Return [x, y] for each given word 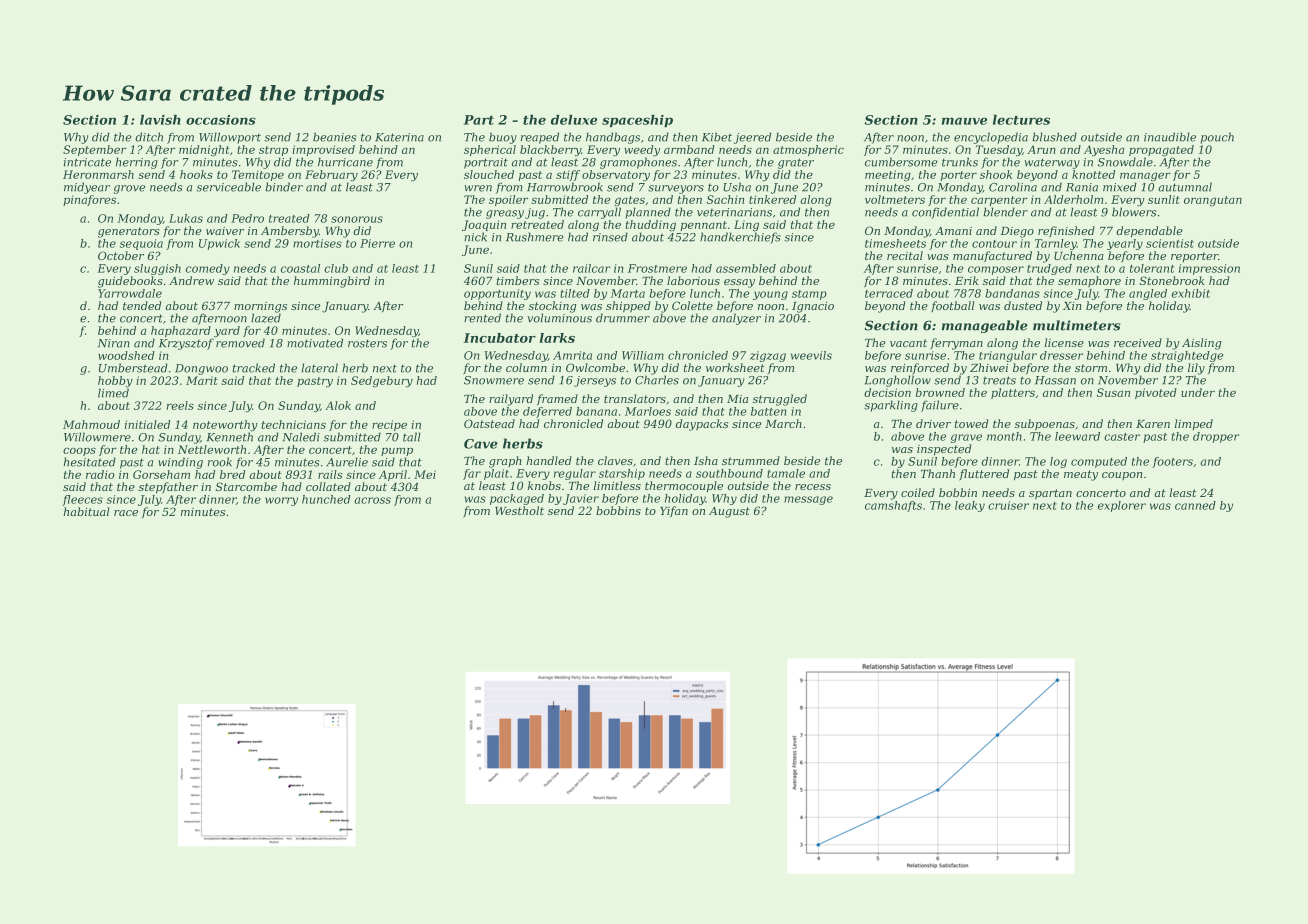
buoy [503, 138]
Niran [114, 343]
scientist [1170, 243]
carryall [599, 213]
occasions [221, 120]
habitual [86, 511]
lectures [1021, 120]
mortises [317, 243]
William [643, 355]
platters [1013, 393]
